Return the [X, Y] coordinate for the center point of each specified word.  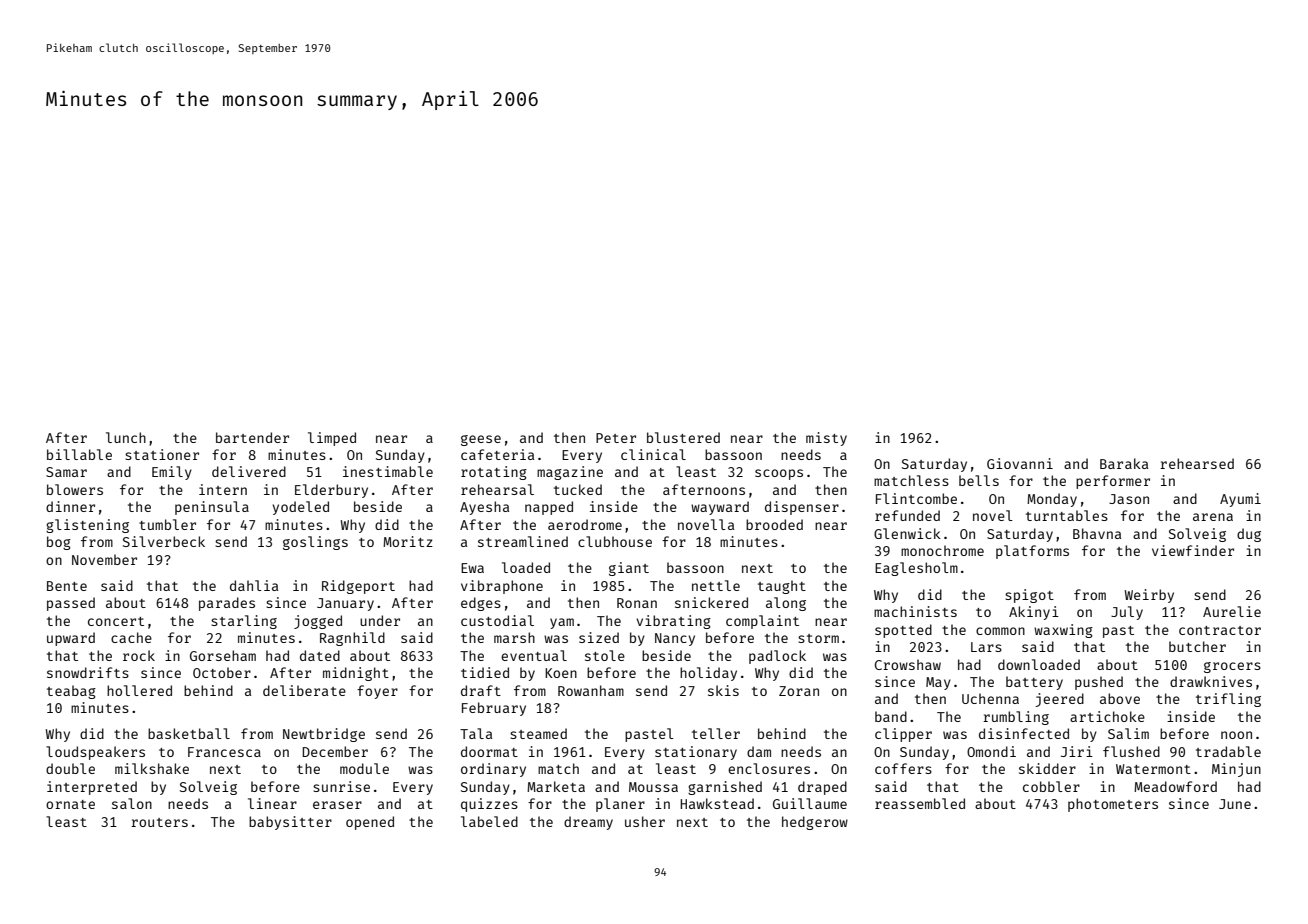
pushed [1099, 683]
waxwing [1063, 631]
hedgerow [815, 823]
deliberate [304, 690]
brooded [774, 524]
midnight [356, 674]
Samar [66, 472]
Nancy [675, 639]
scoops [779, 474]
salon [132, 803]
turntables [1067, 515]
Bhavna [1097, 533]
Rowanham [591, 690]
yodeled [300, 508]
